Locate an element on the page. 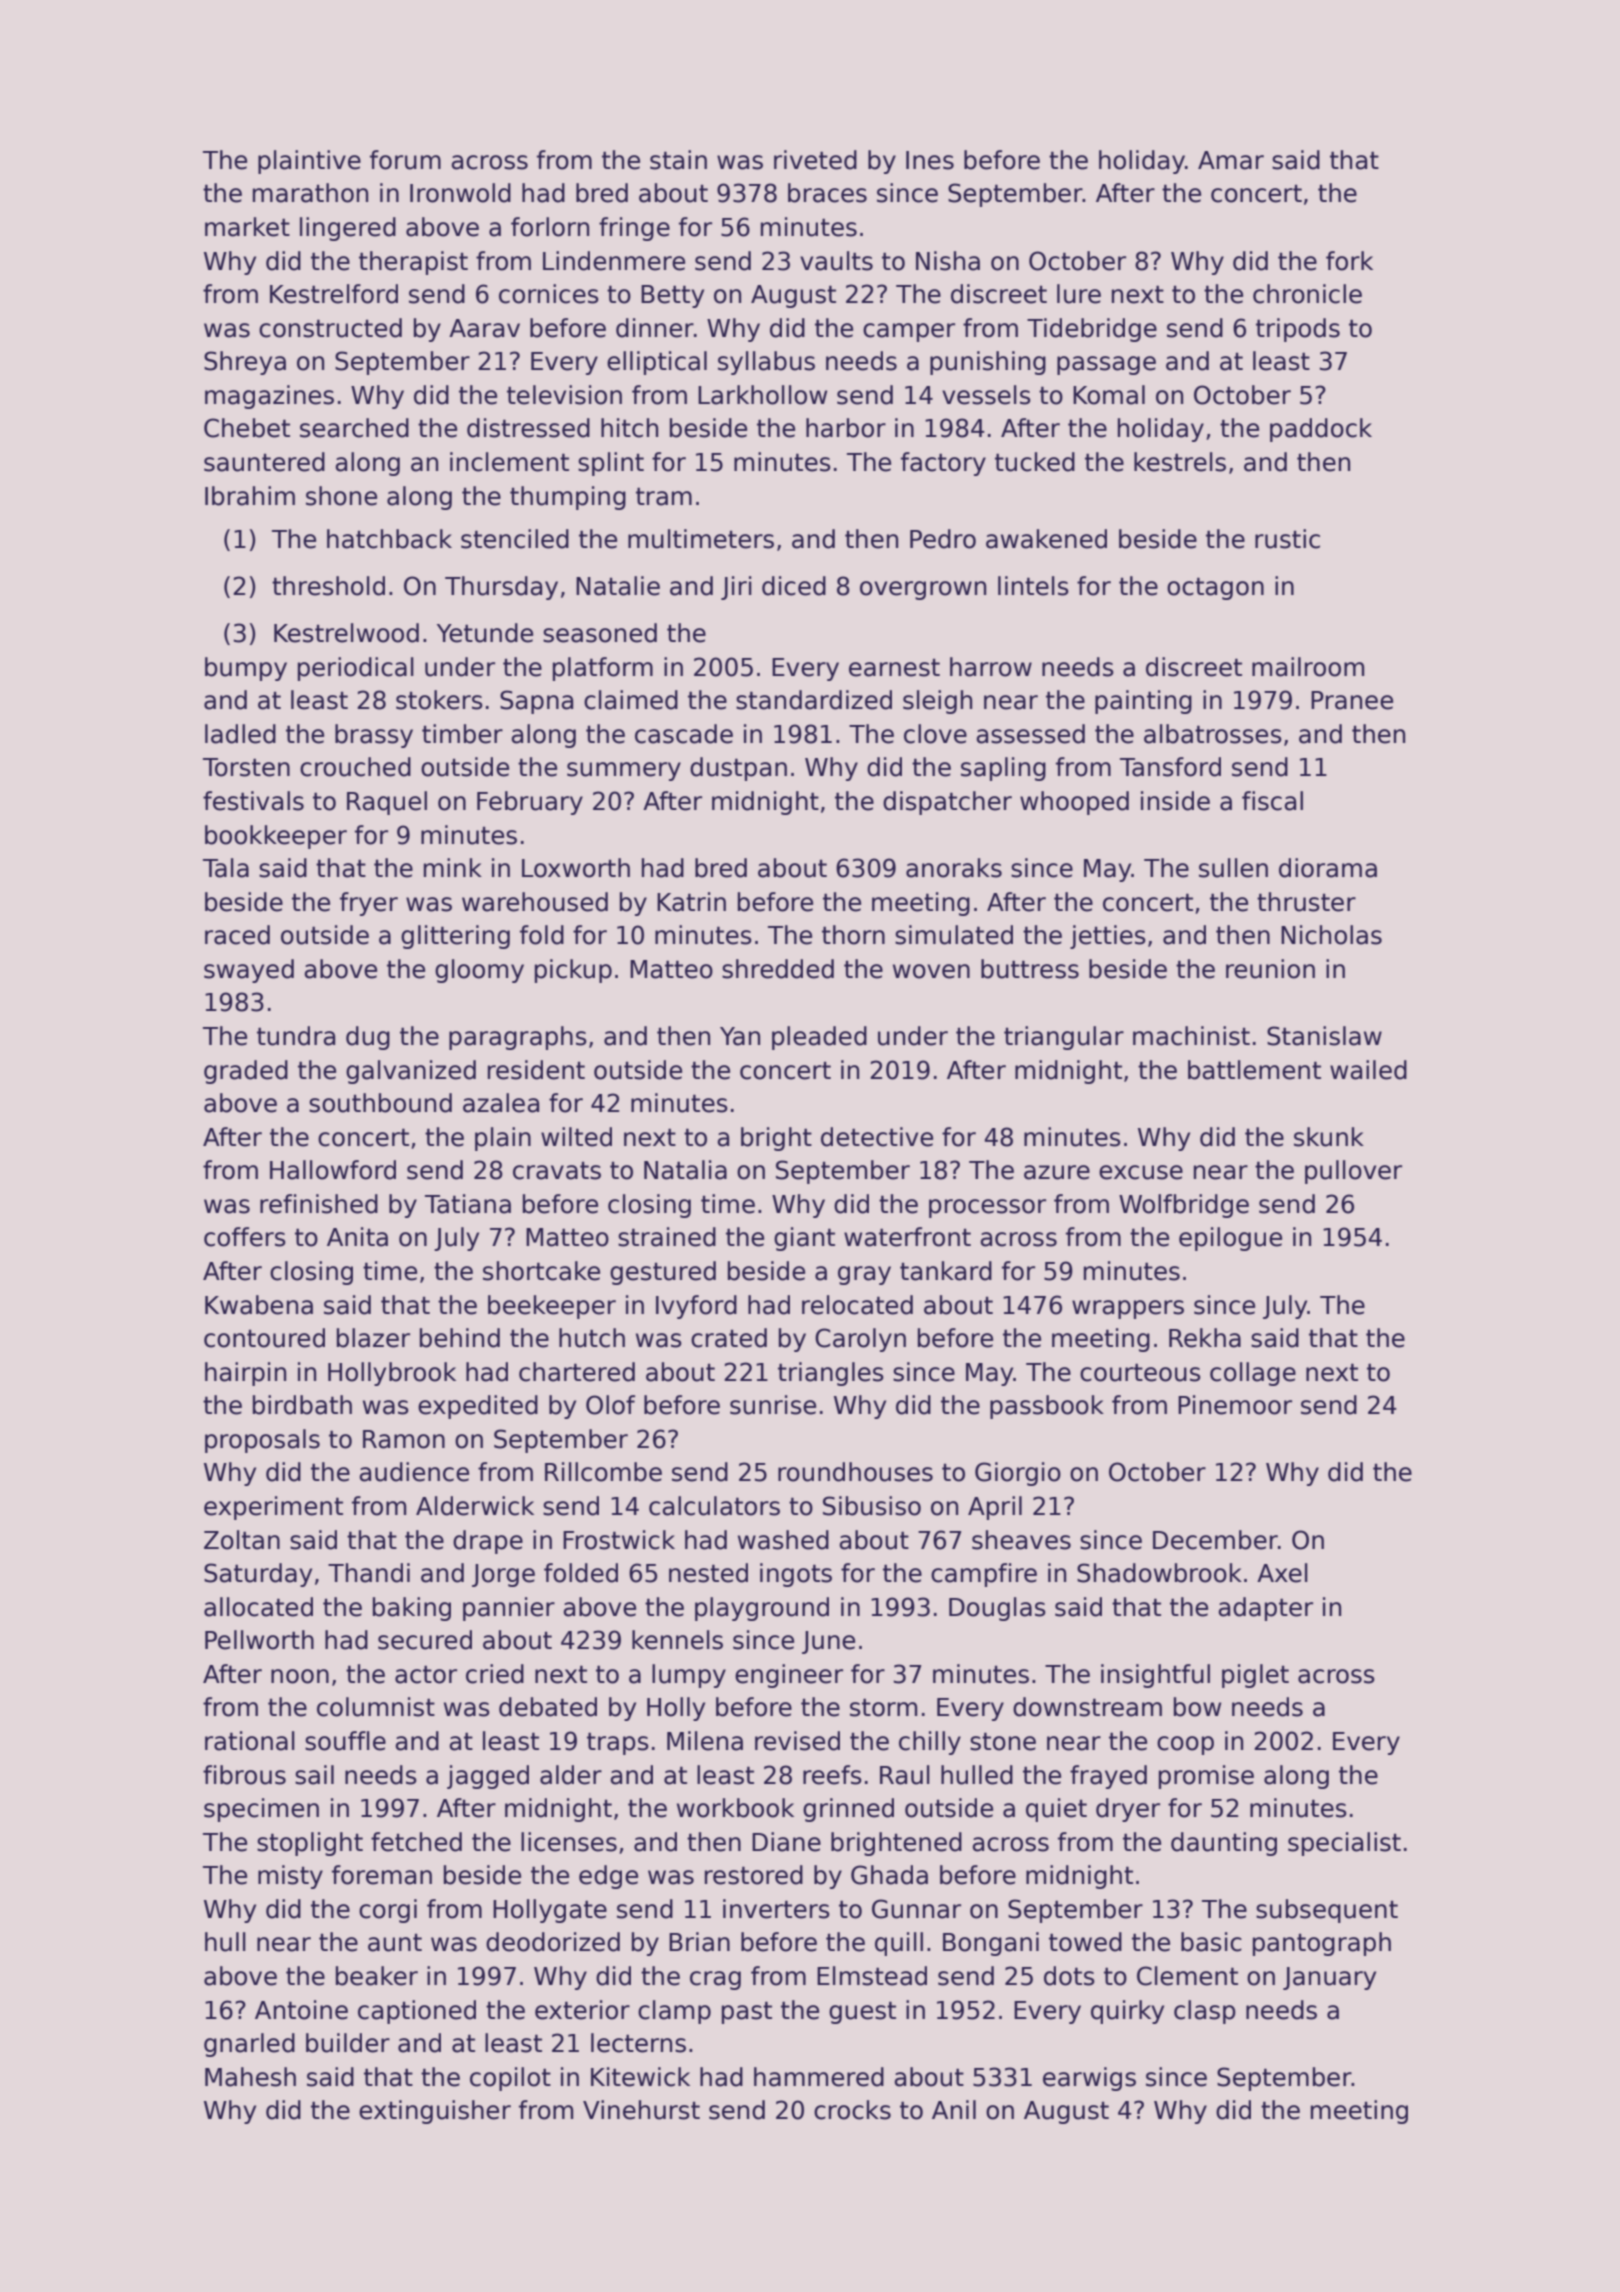 This page has width=1620, height=2292. extinguisher is located at coordinates (435, 2112).
